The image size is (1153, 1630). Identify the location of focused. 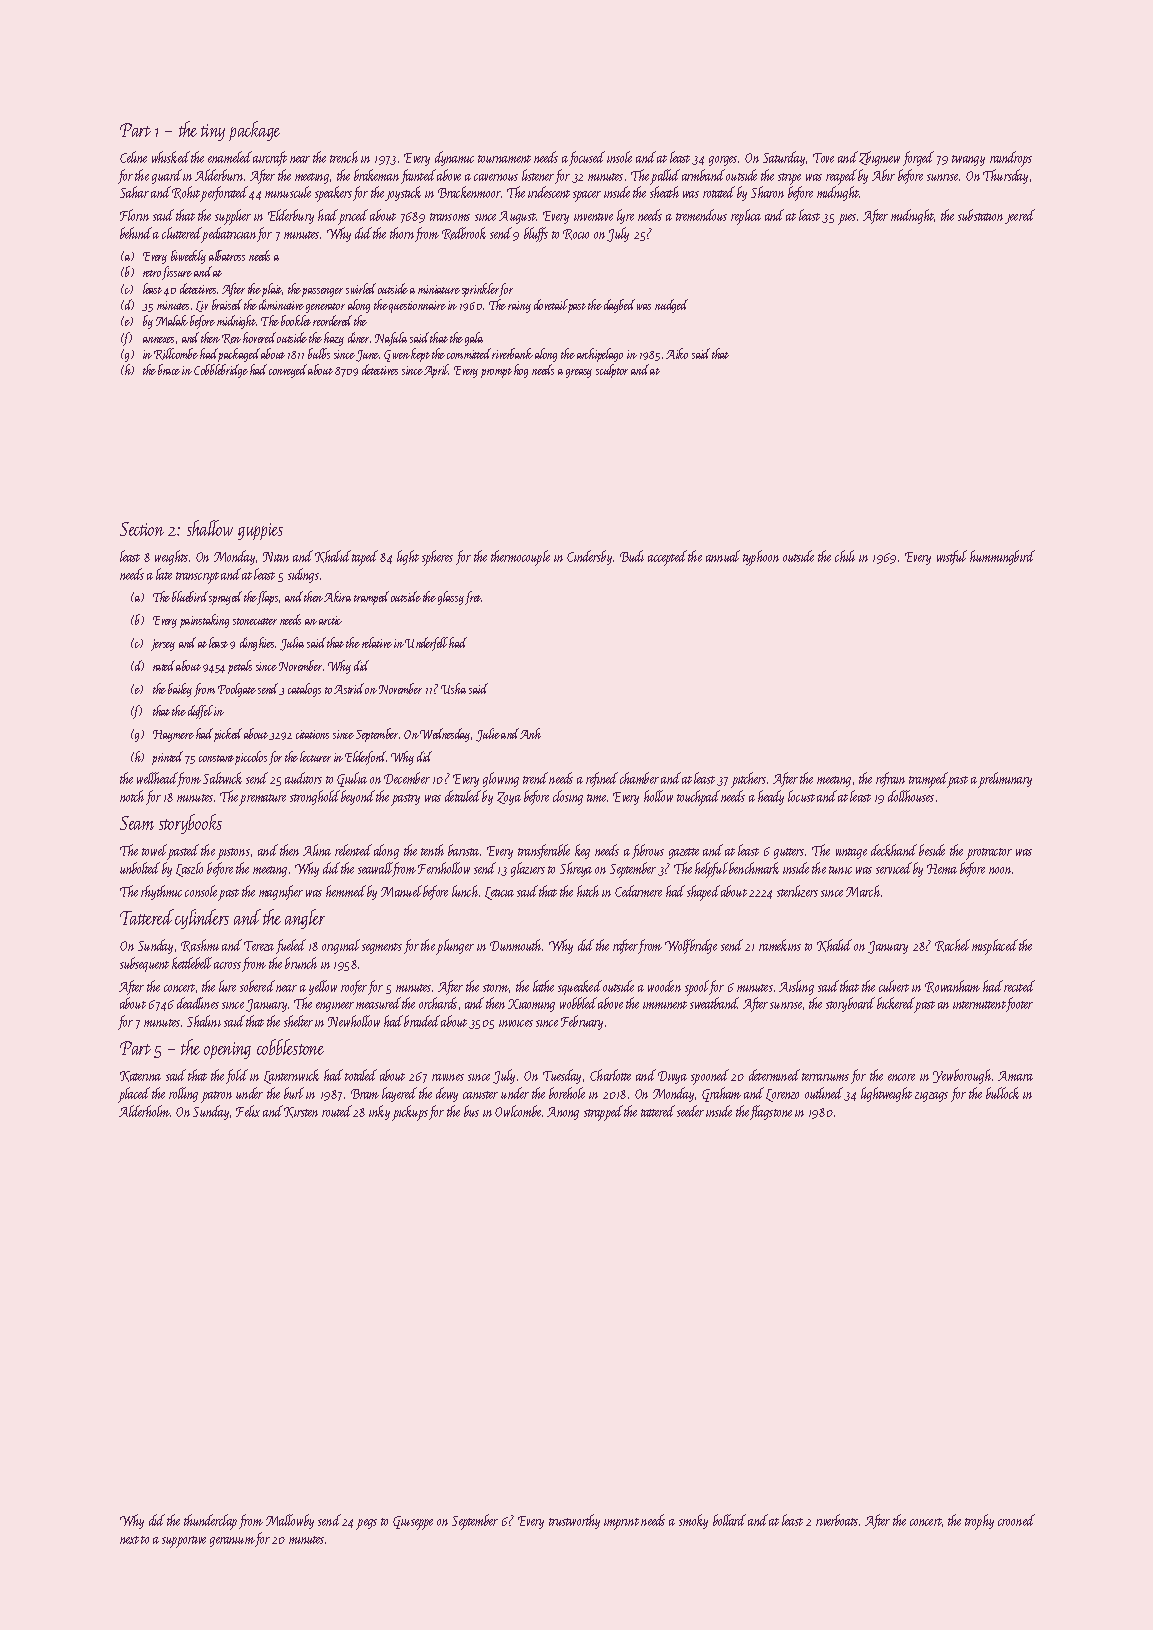
(587, 158).
